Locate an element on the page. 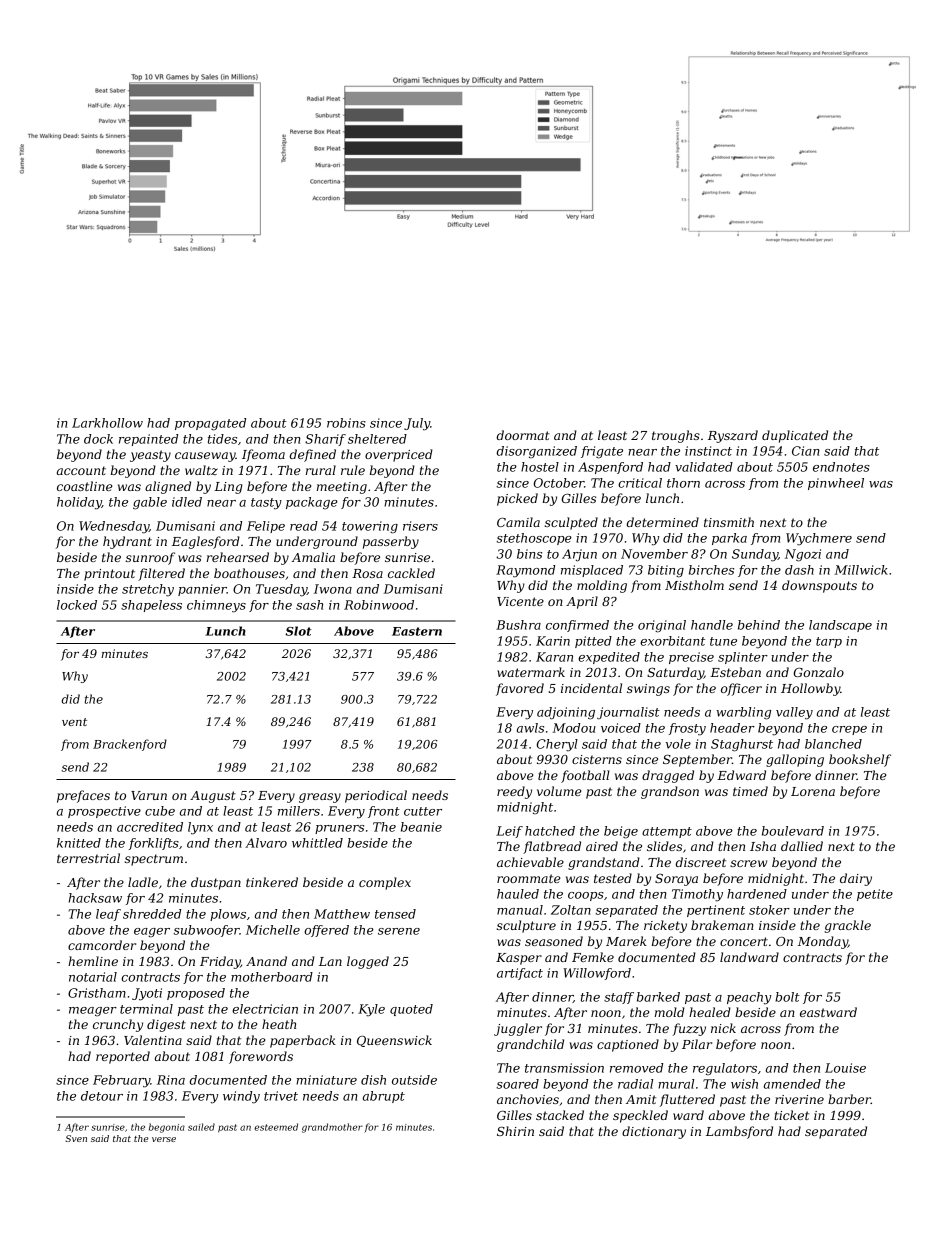 The height and width of the page is (1233, 952). proposed is located at coordinates (196, 994).
